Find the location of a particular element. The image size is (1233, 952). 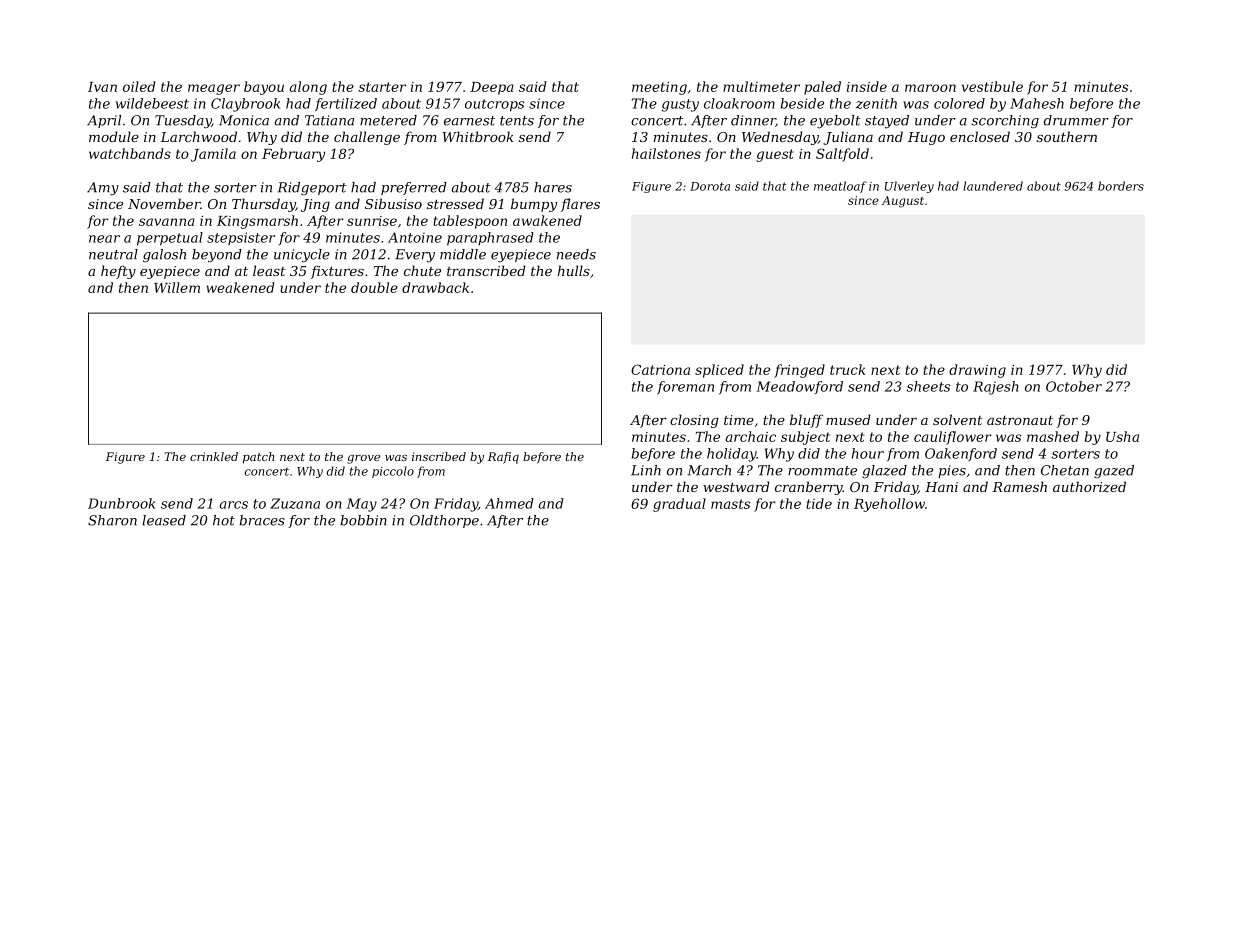

meeting is located at coordinates (659, 88).
